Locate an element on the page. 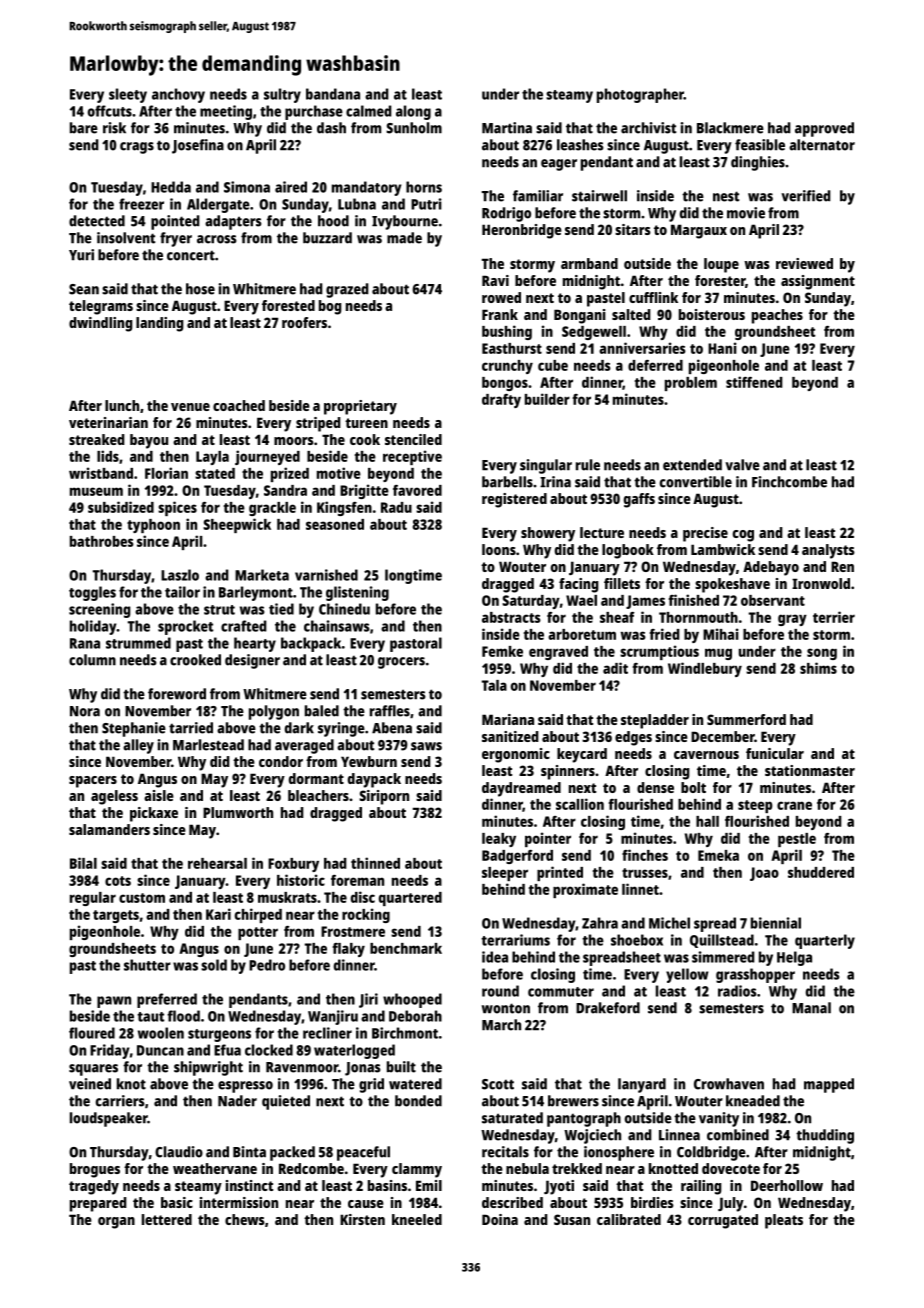 The image size is (924, 1308). prepared is located at coordinates (98, 1204).
